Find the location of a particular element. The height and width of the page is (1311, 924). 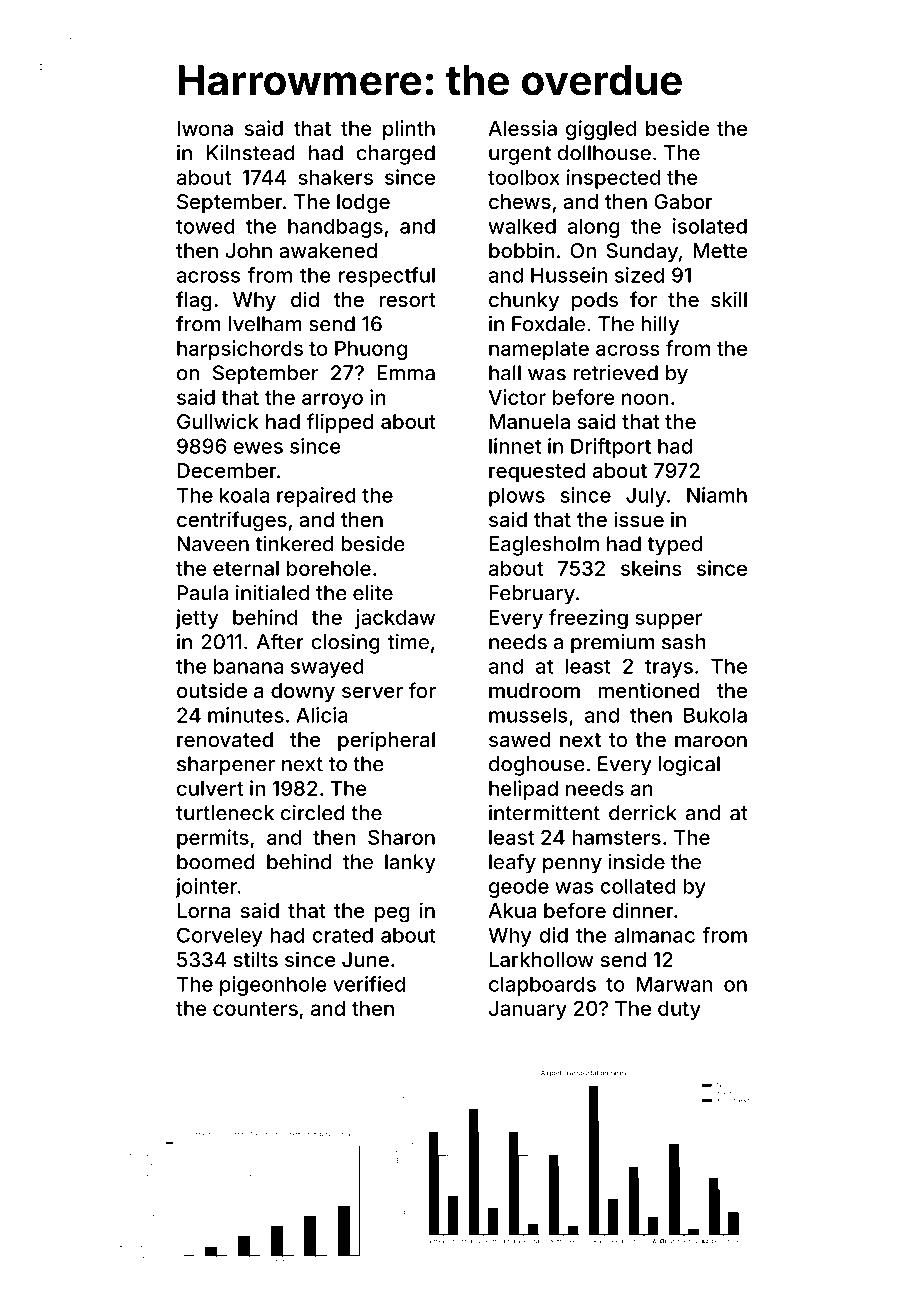

collated is located at coordinates (638, 886).
